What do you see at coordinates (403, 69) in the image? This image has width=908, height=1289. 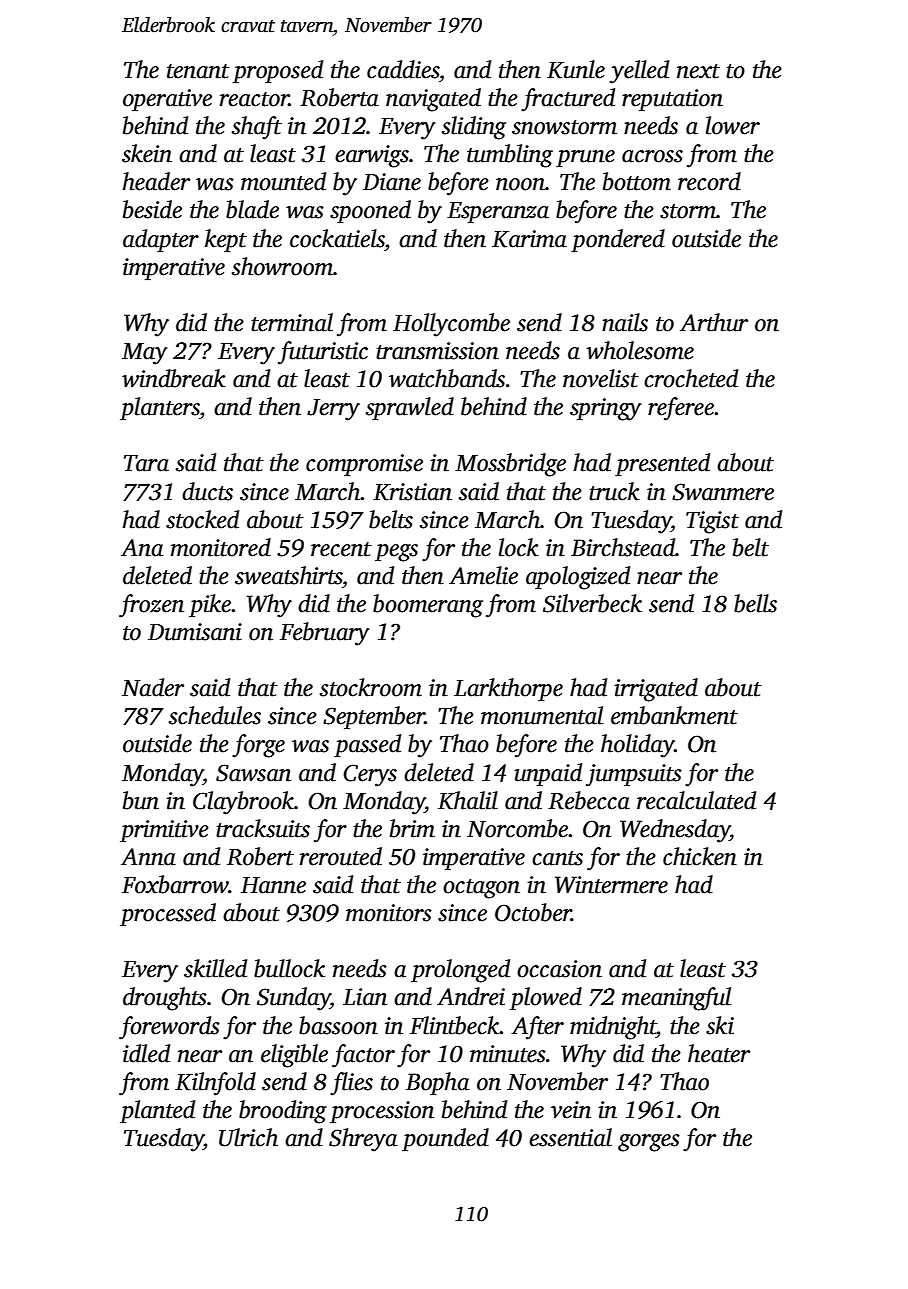 I see `caddies` at bounding box center [403, 69].
